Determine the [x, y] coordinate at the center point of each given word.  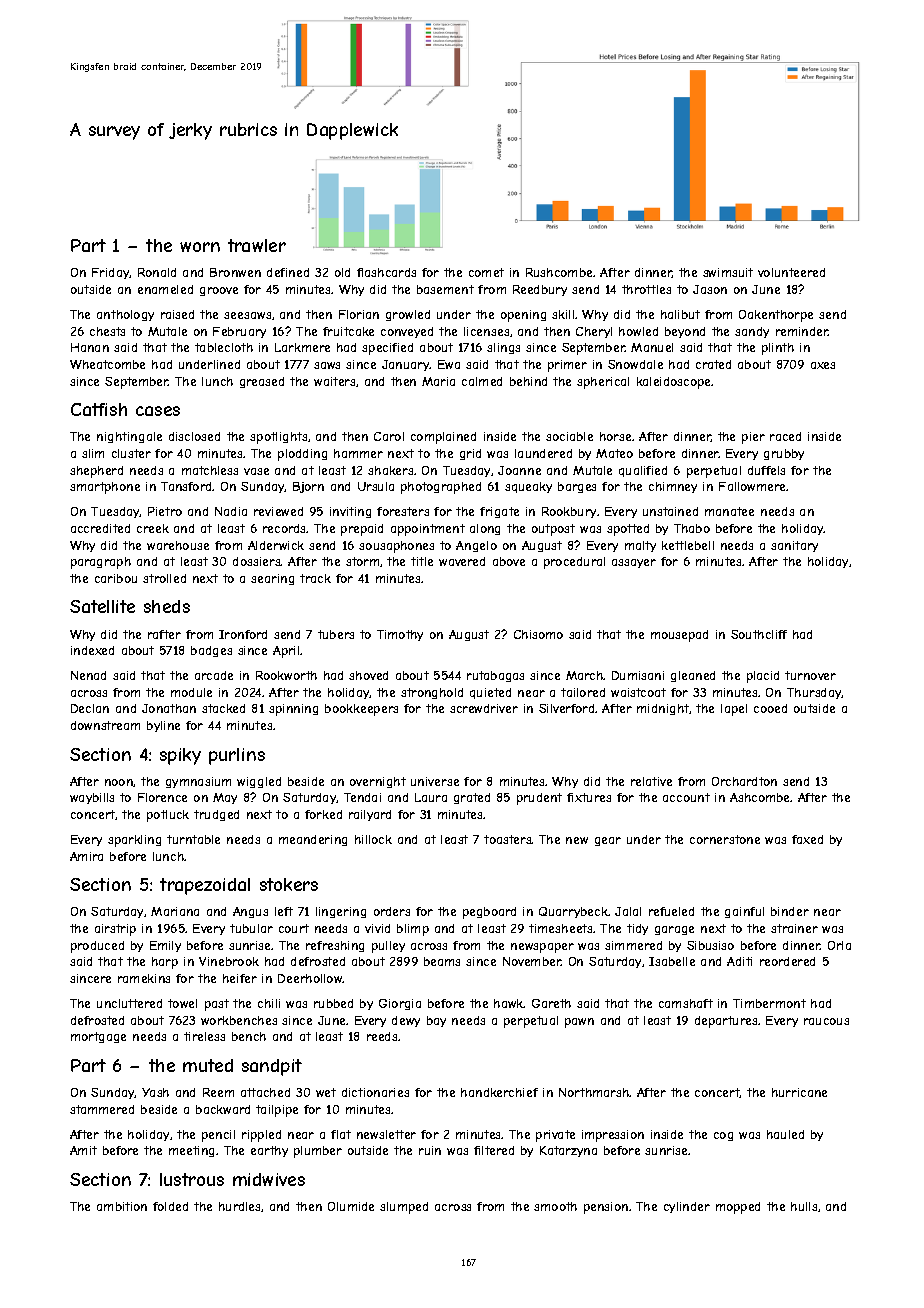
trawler [257, 245]
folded [170, 1206]
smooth [555, 1206]
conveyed [407, 332]
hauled [785, 1134]
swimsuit [728, 272]
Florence [162, 797]
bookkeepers [361, 710]
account [686, 797]
